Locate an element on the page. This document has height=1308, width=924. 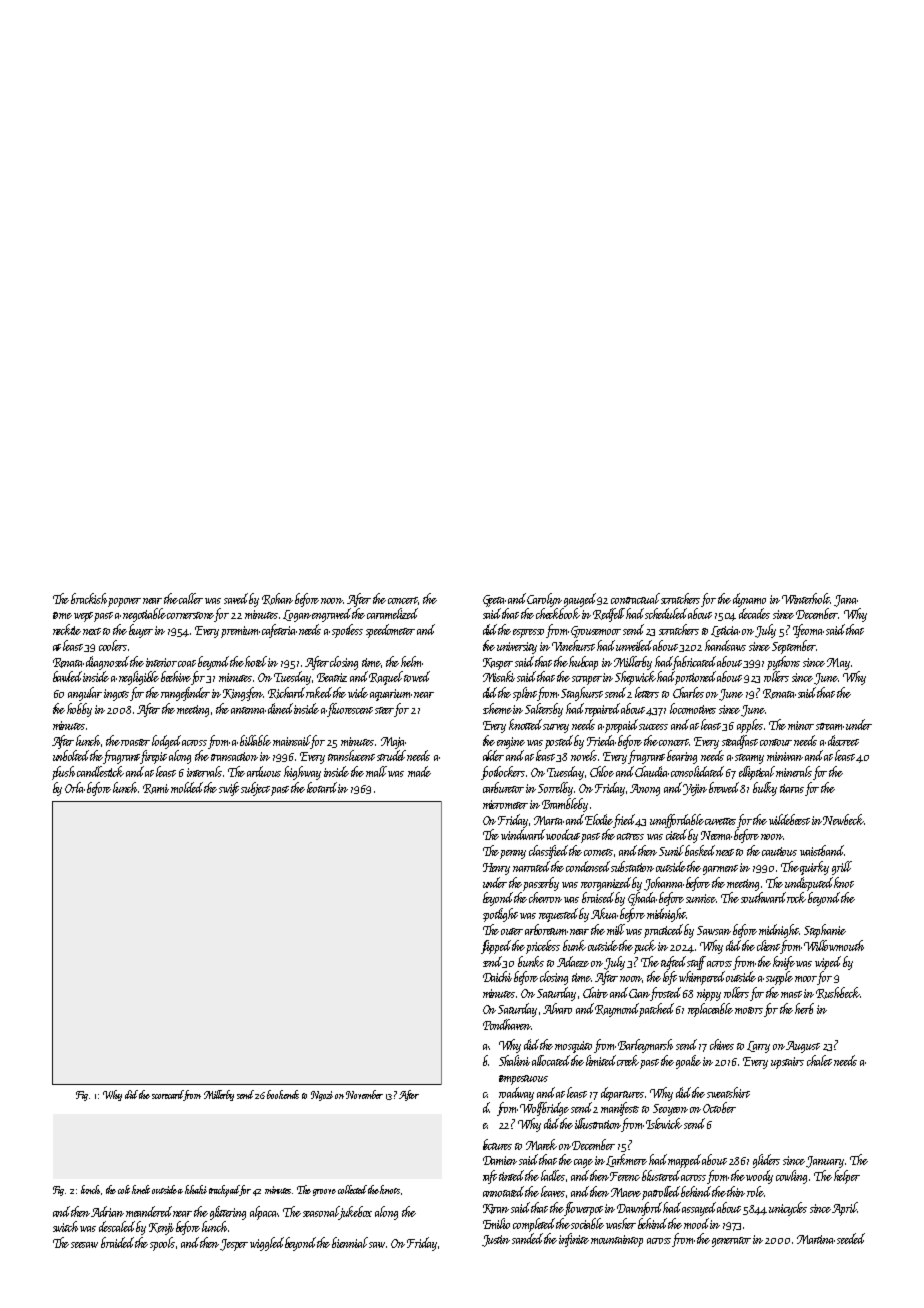
patrolled is located at coordinates (662, 1193).
